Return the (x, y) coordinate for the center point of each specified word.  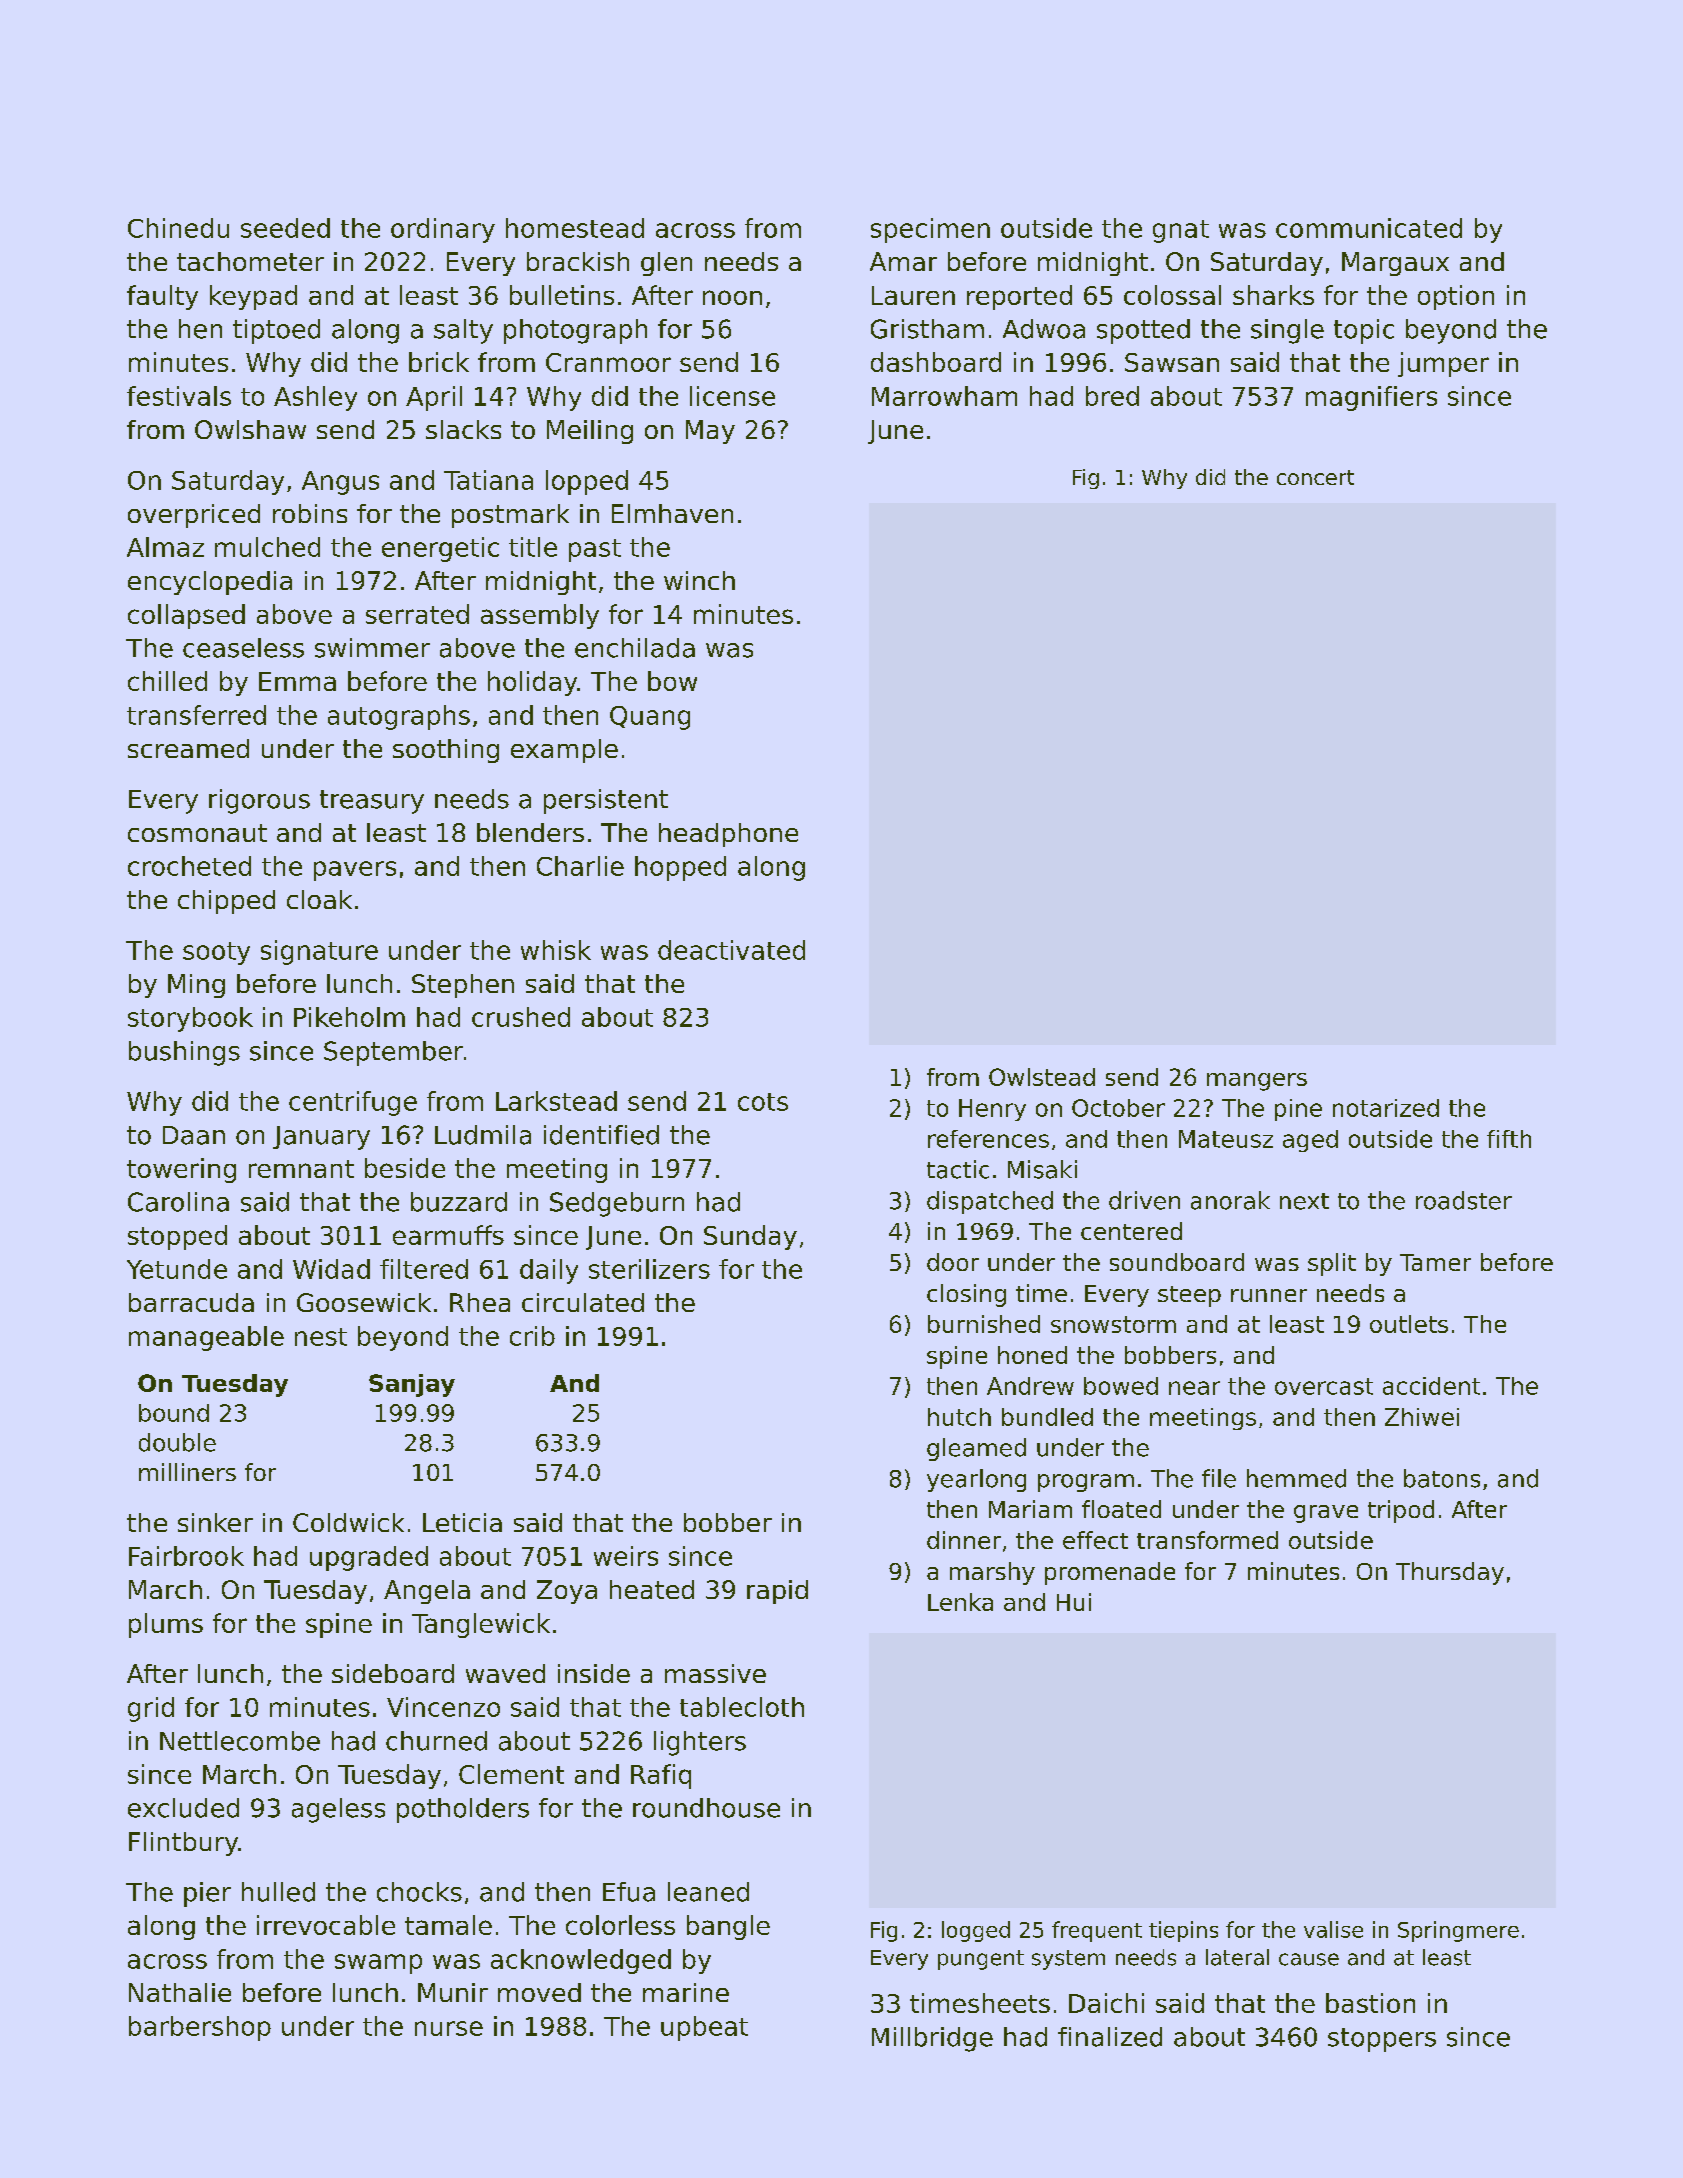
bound (174, 1413)
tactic (958, 1169)
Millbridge (932, 2039)
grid (151, 1709)
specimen (930, 230)
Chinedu (178, 228)
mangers (1257, 1082)
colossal (1172, 295)
